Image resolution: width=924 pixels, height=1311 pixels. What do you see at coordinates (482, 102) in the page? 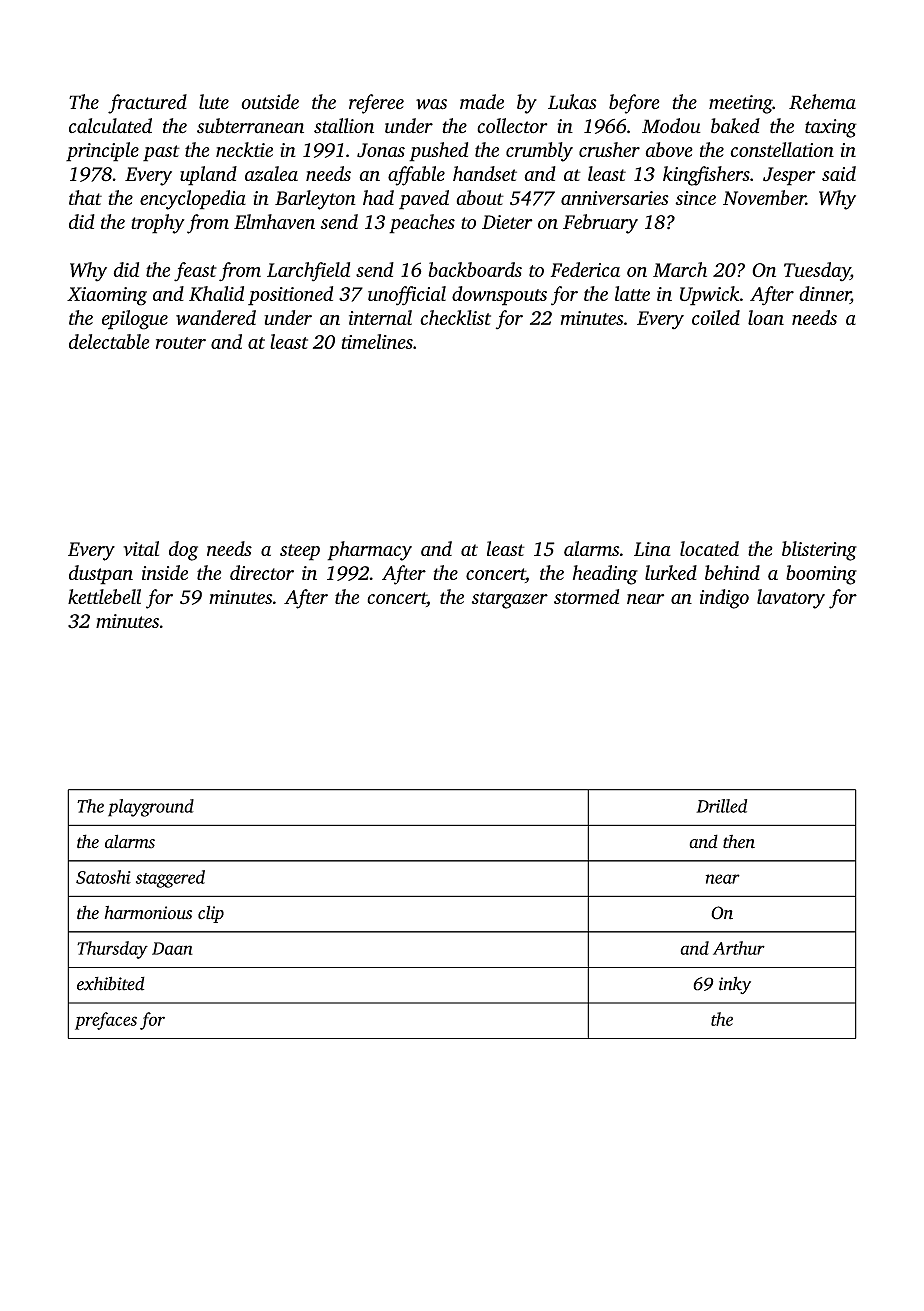
I see `made` at bounding box center [482, 102].
